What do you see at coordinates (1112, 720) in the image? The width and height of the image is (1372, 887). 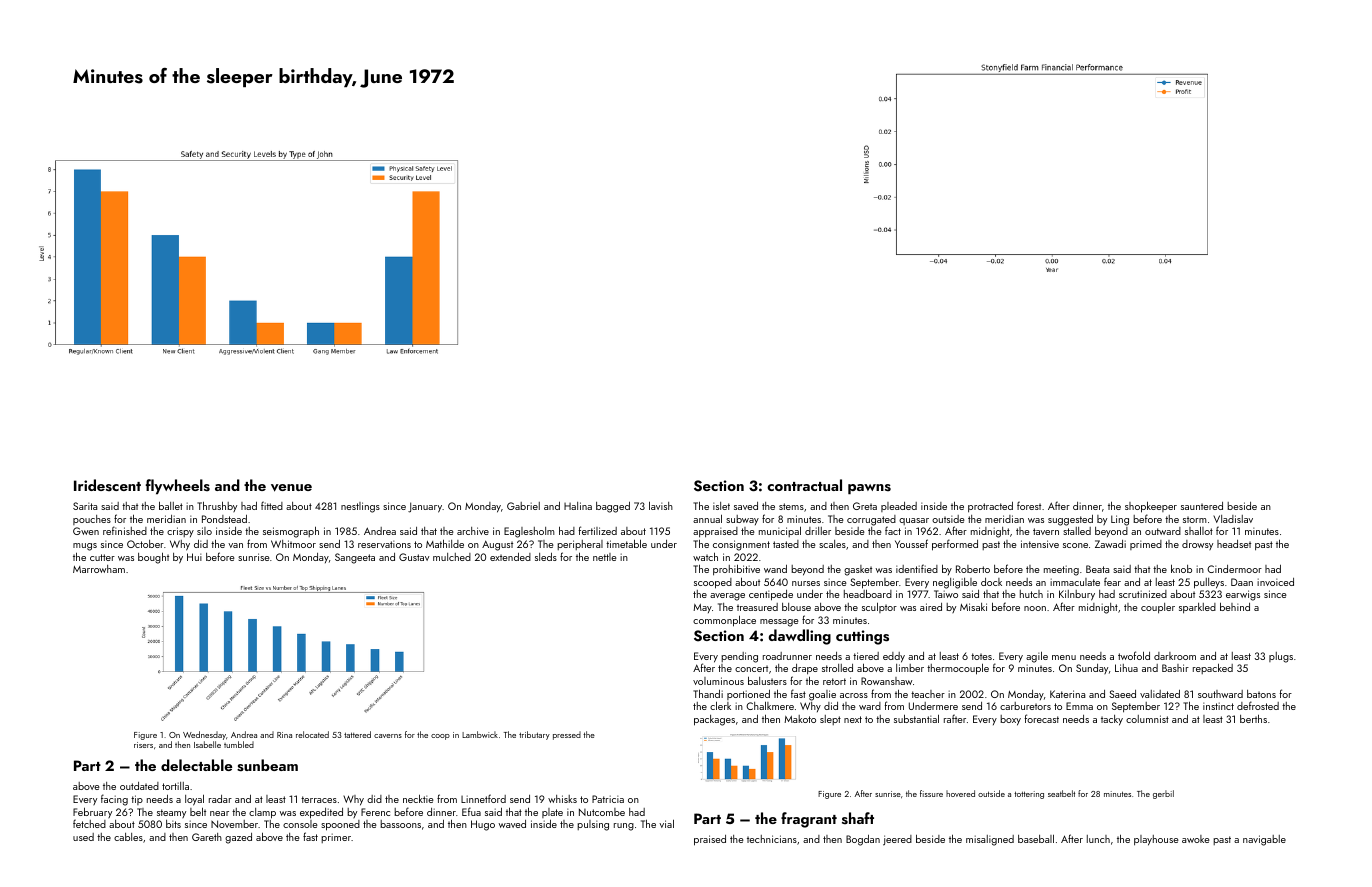 I see `tacky` at bounding box center [1112, 720].
